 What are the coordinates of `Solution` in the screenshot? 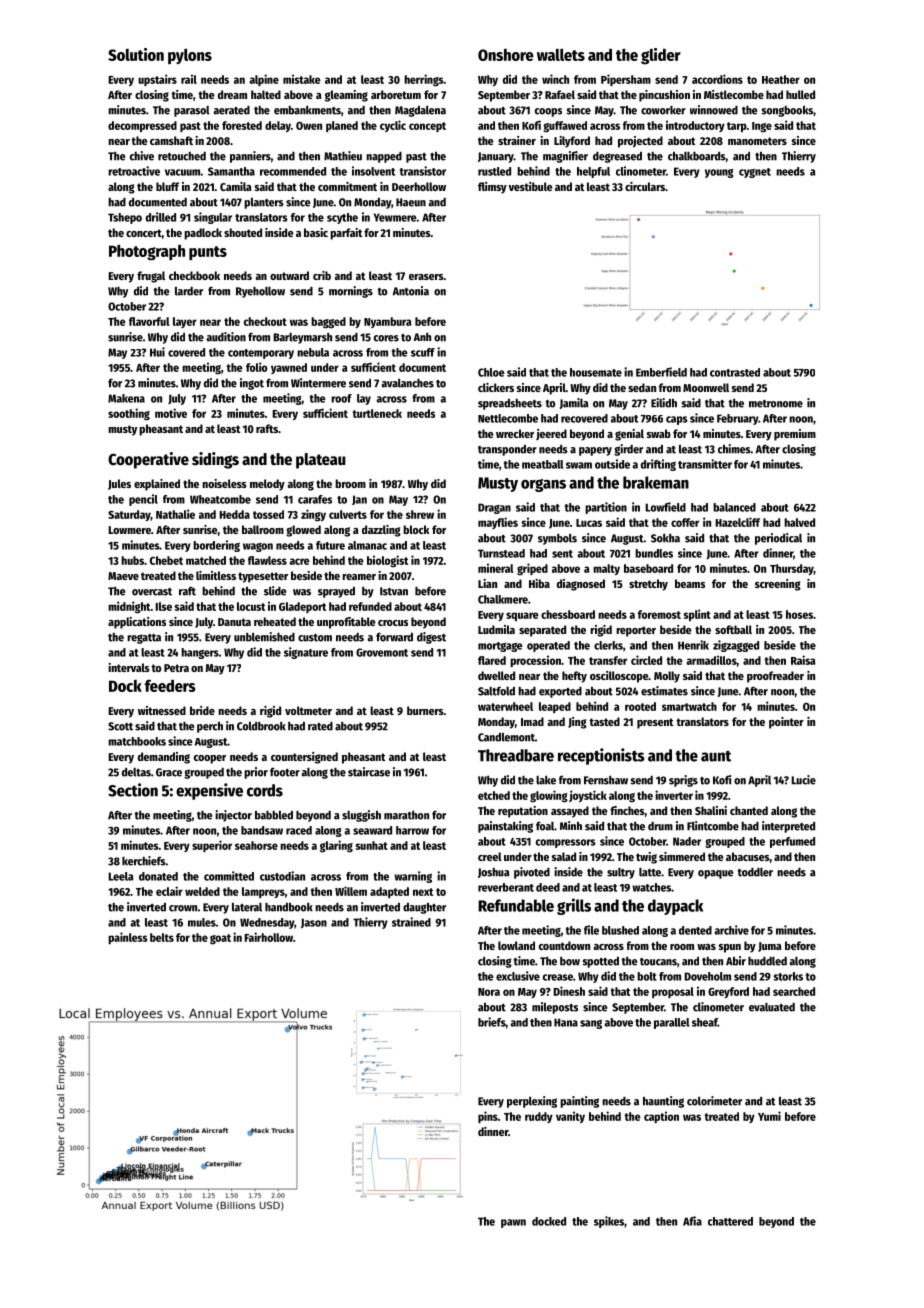 It's located at (136, 54).
